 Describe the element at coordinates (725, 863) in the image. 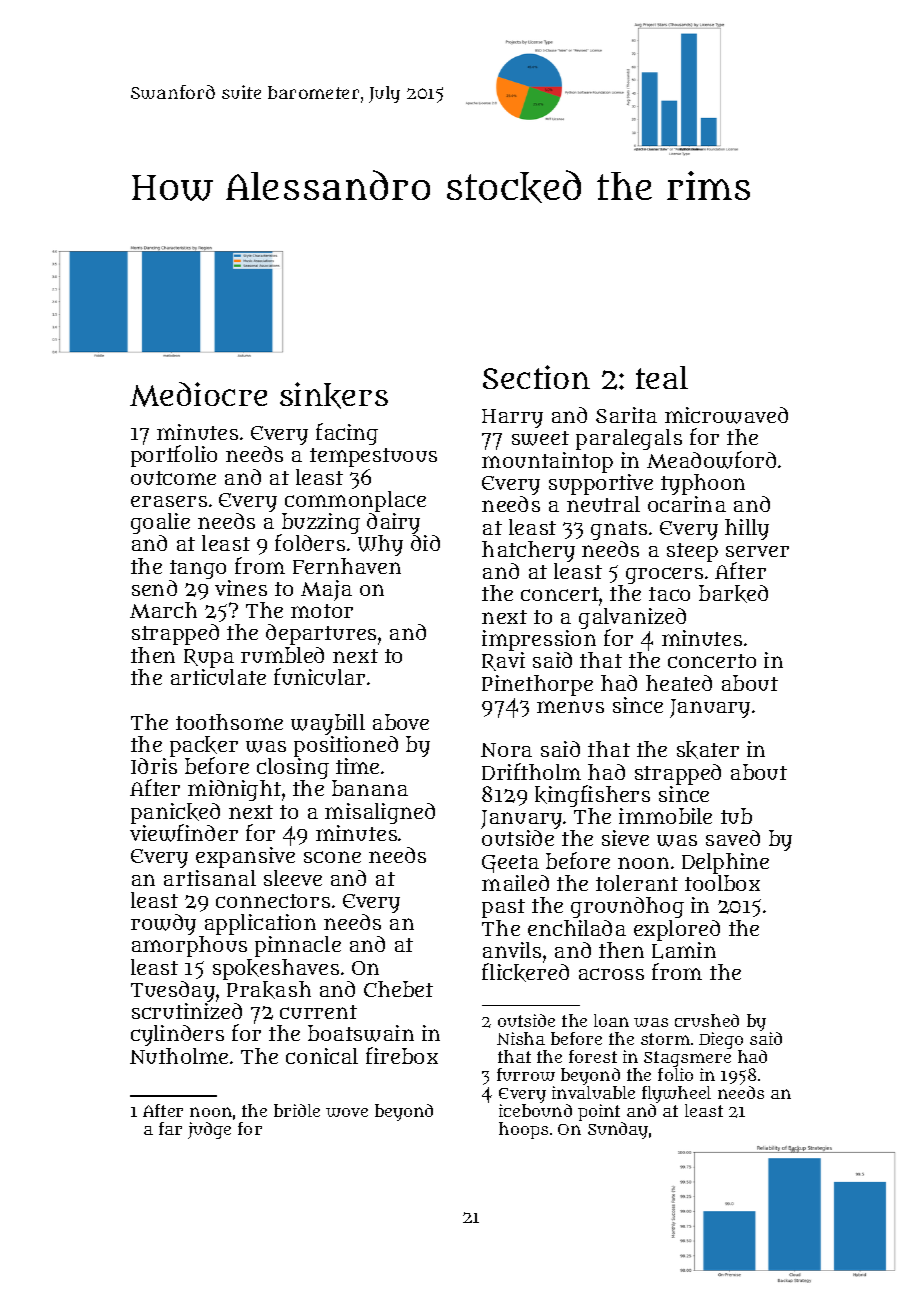

I see `Delphine` at that location.
